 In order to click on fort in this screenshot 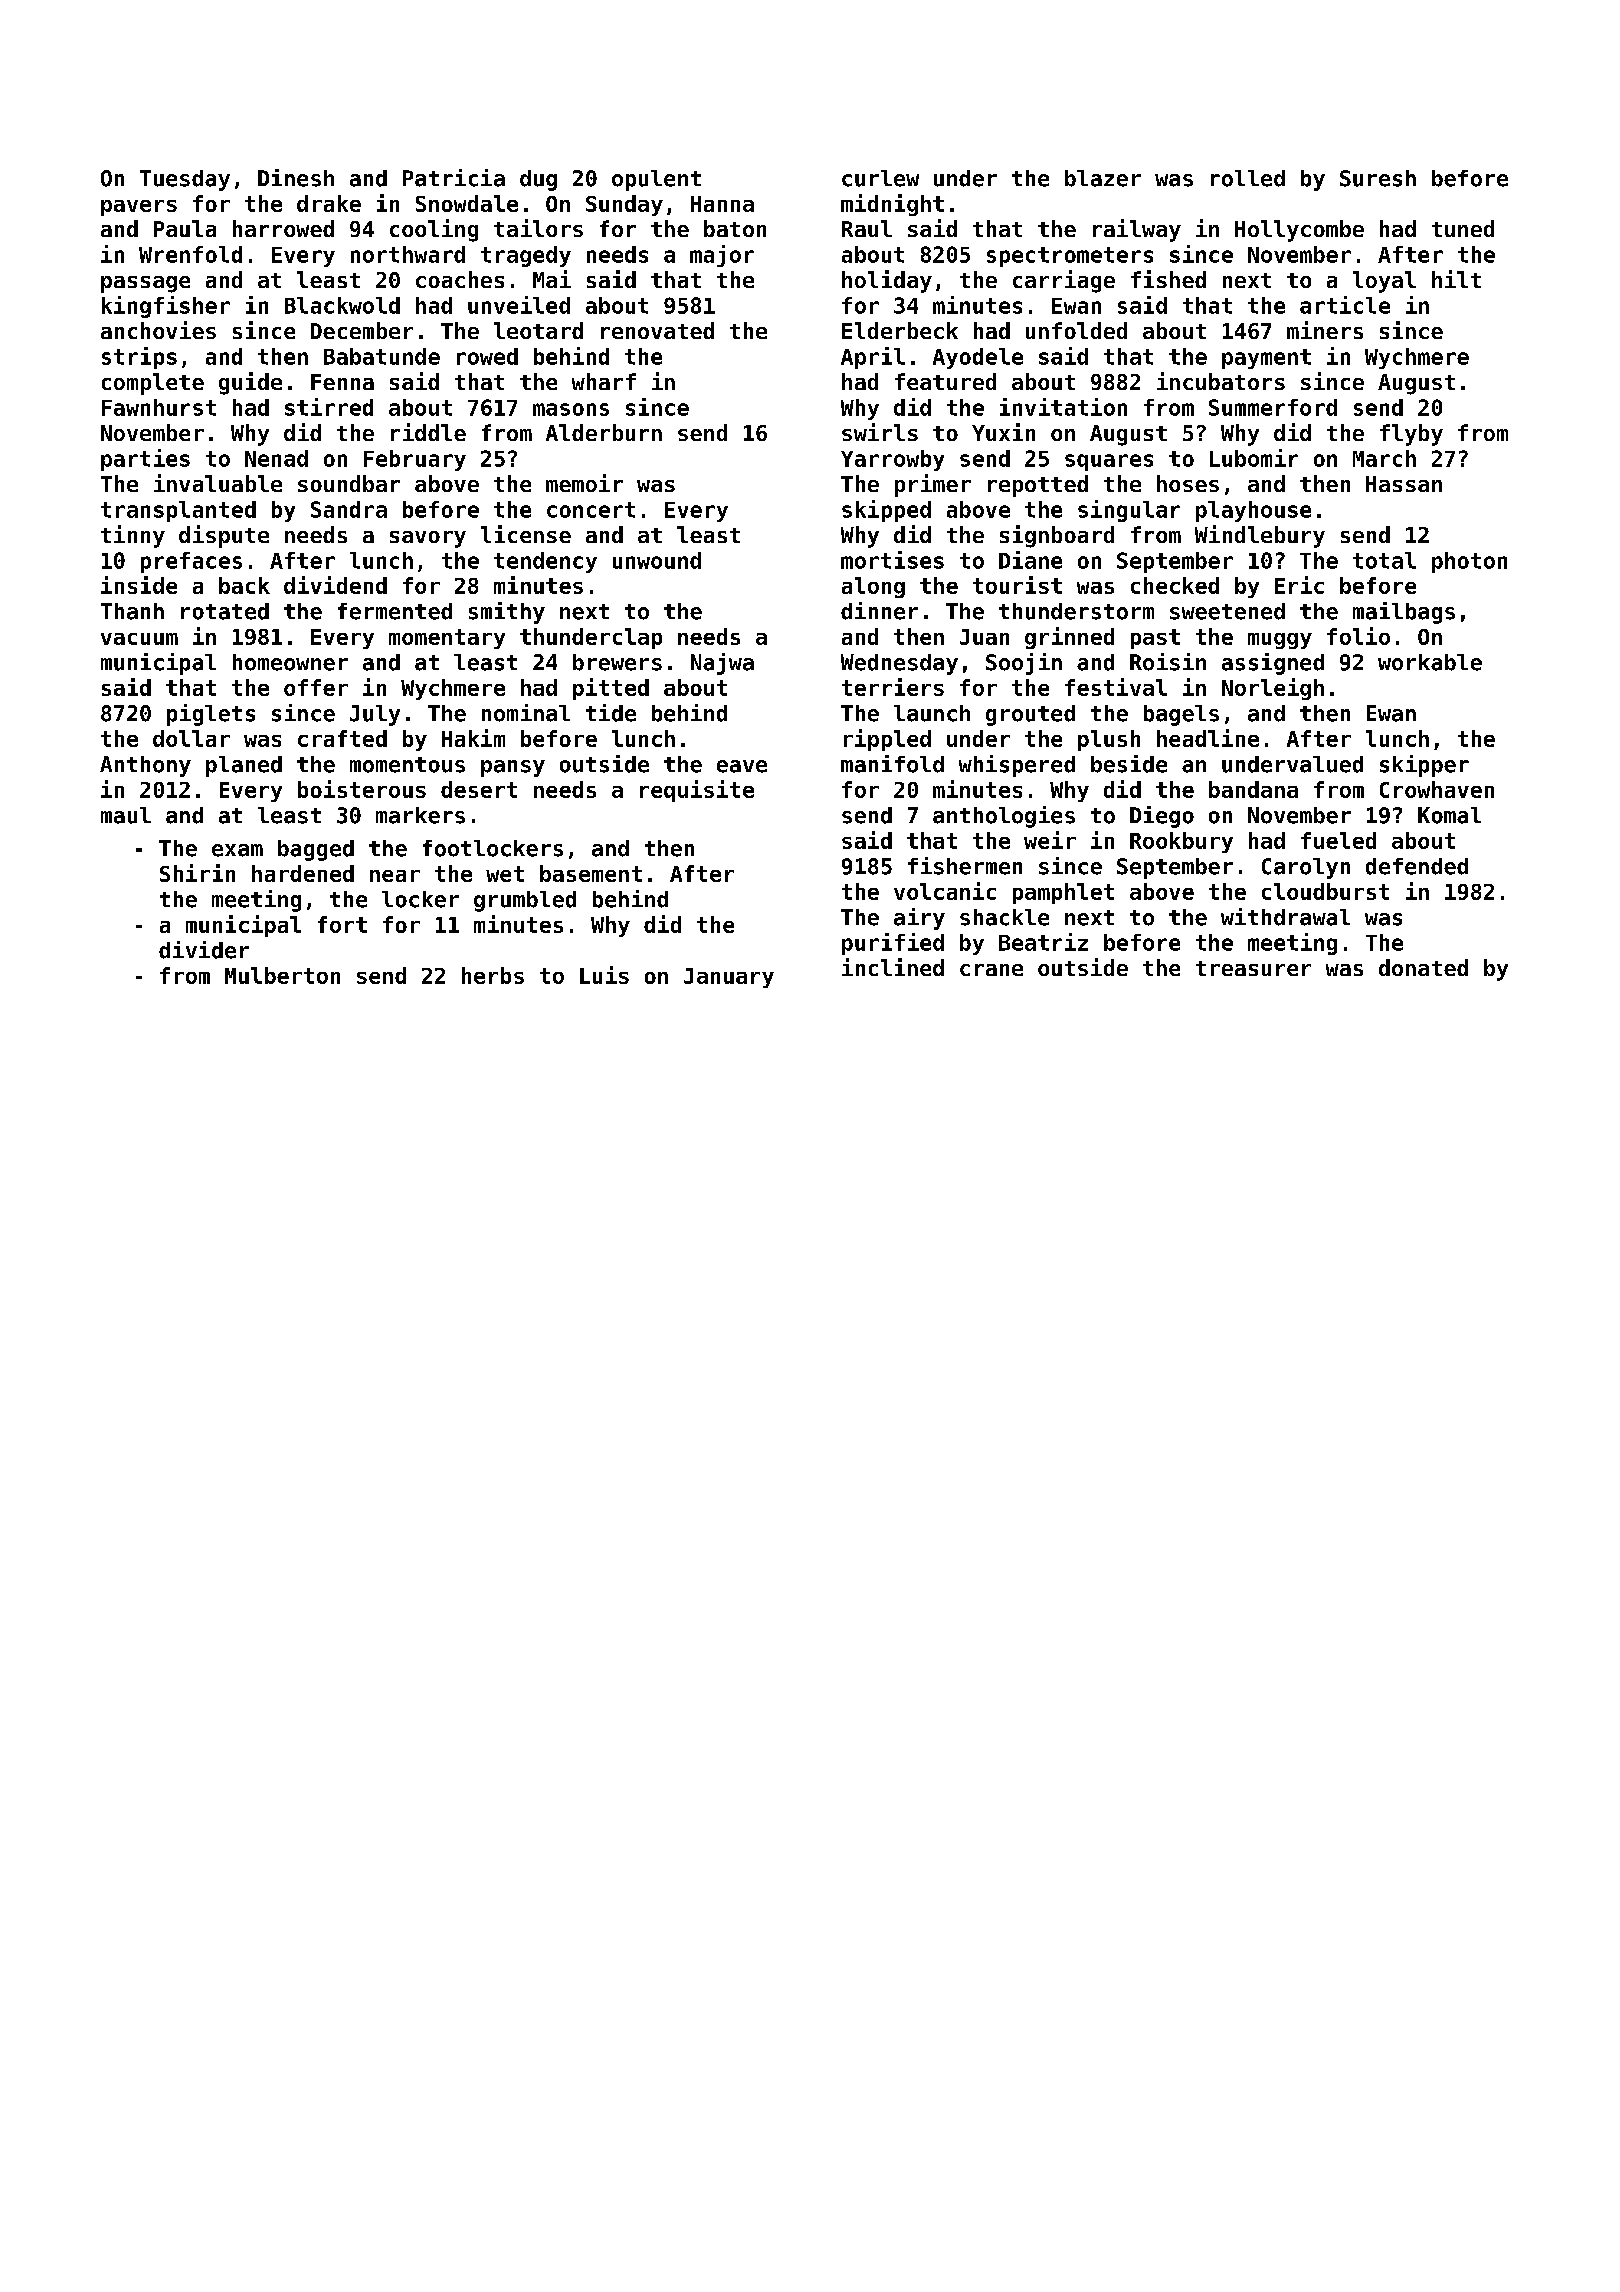, I will do `click(342, 924)`.
